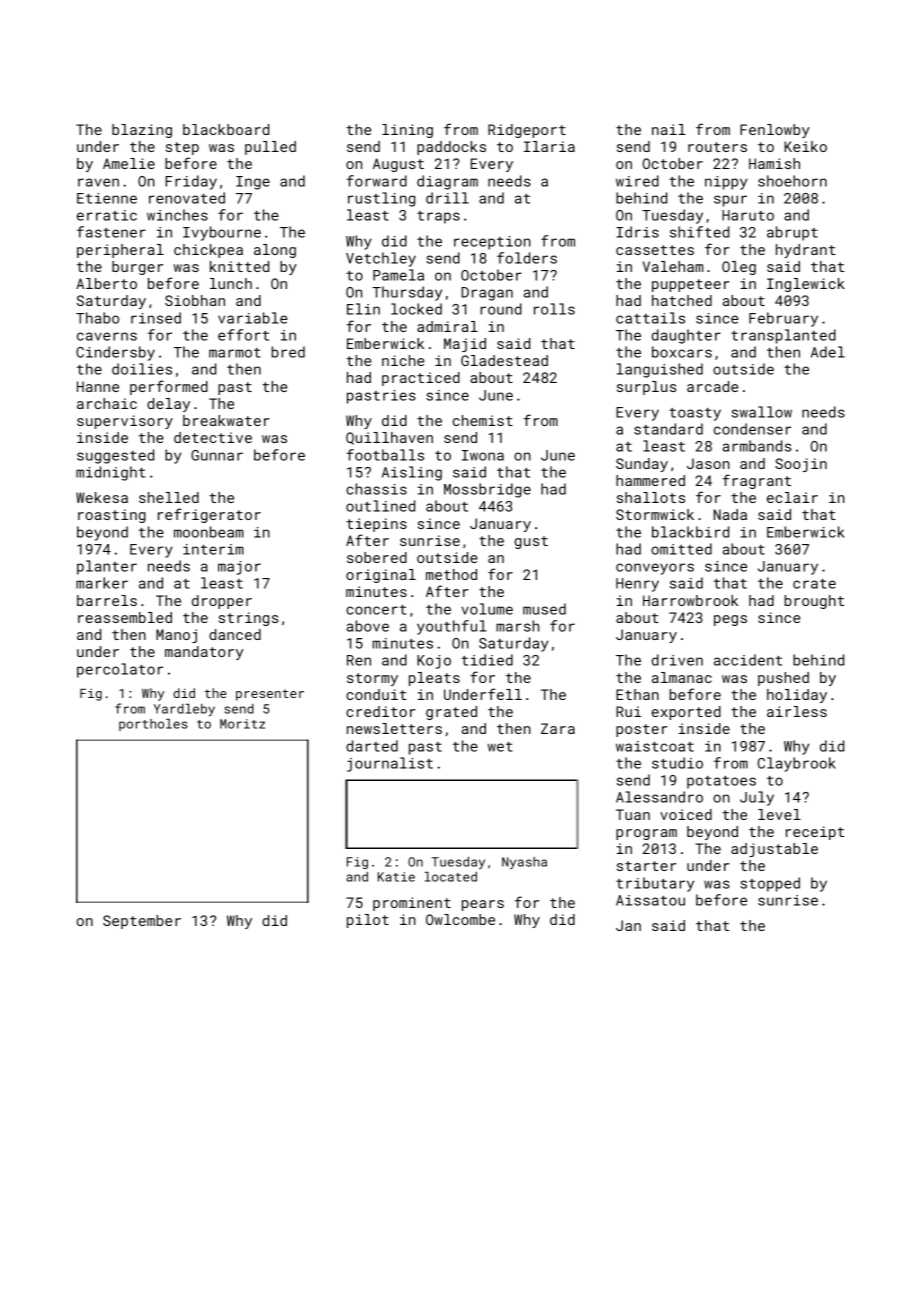 This screenshot has height=1308, width=924. Describe the element at coordinates (554, 309) in the screenshot. I see `rolls` at that location.
